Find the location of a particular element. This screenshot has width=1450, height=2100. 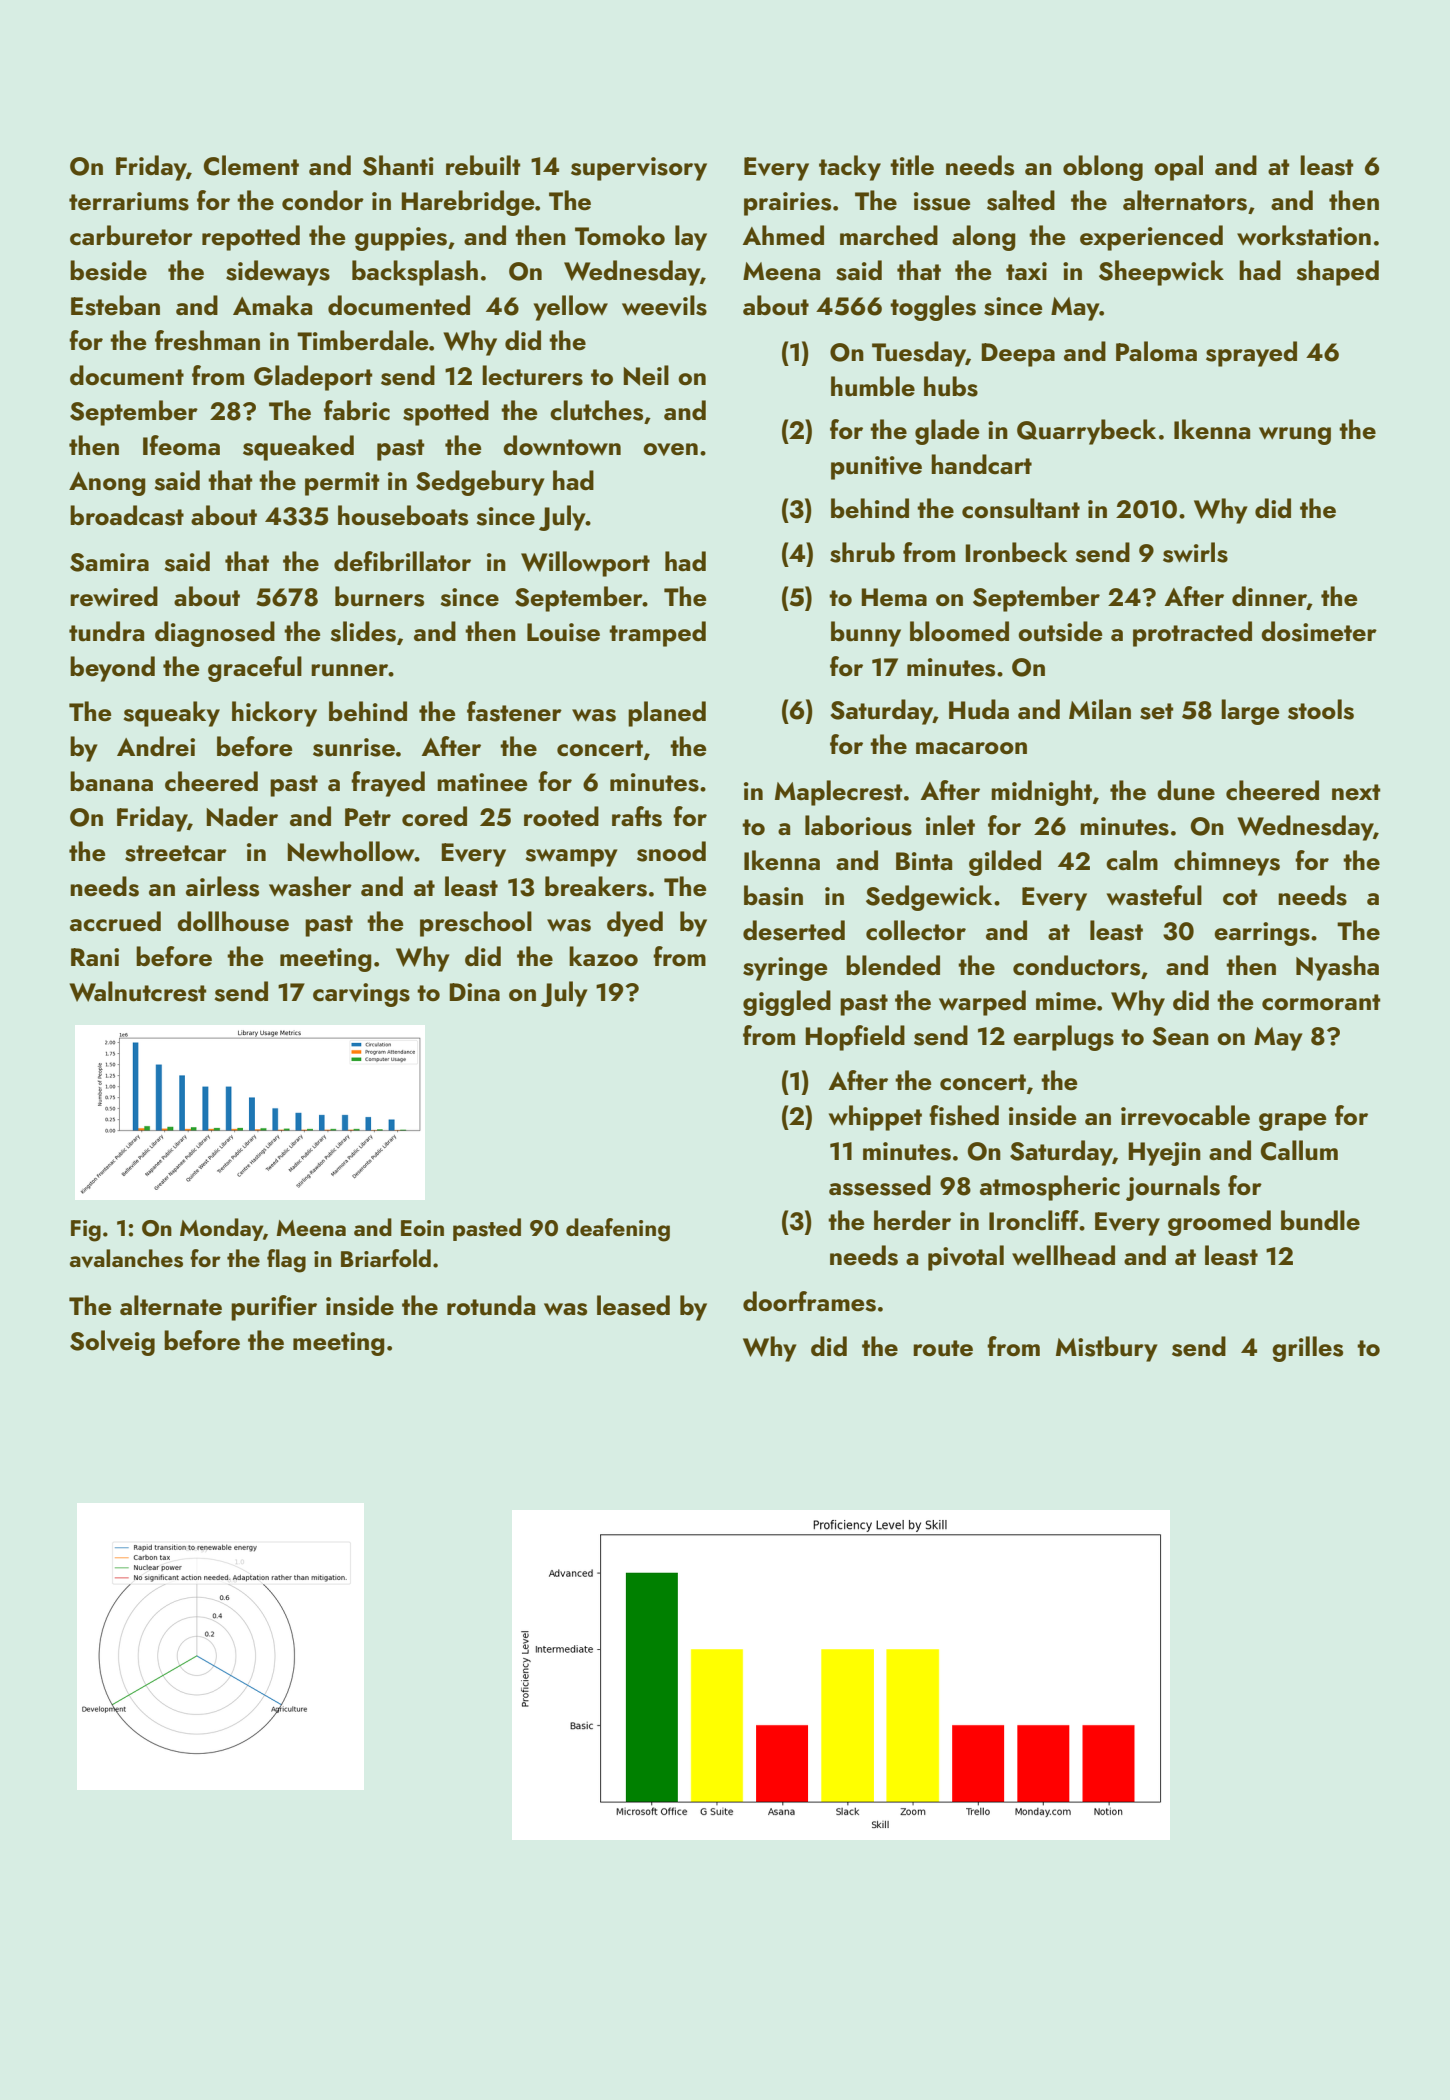

dinner is located at coordinates (1269, 596).
